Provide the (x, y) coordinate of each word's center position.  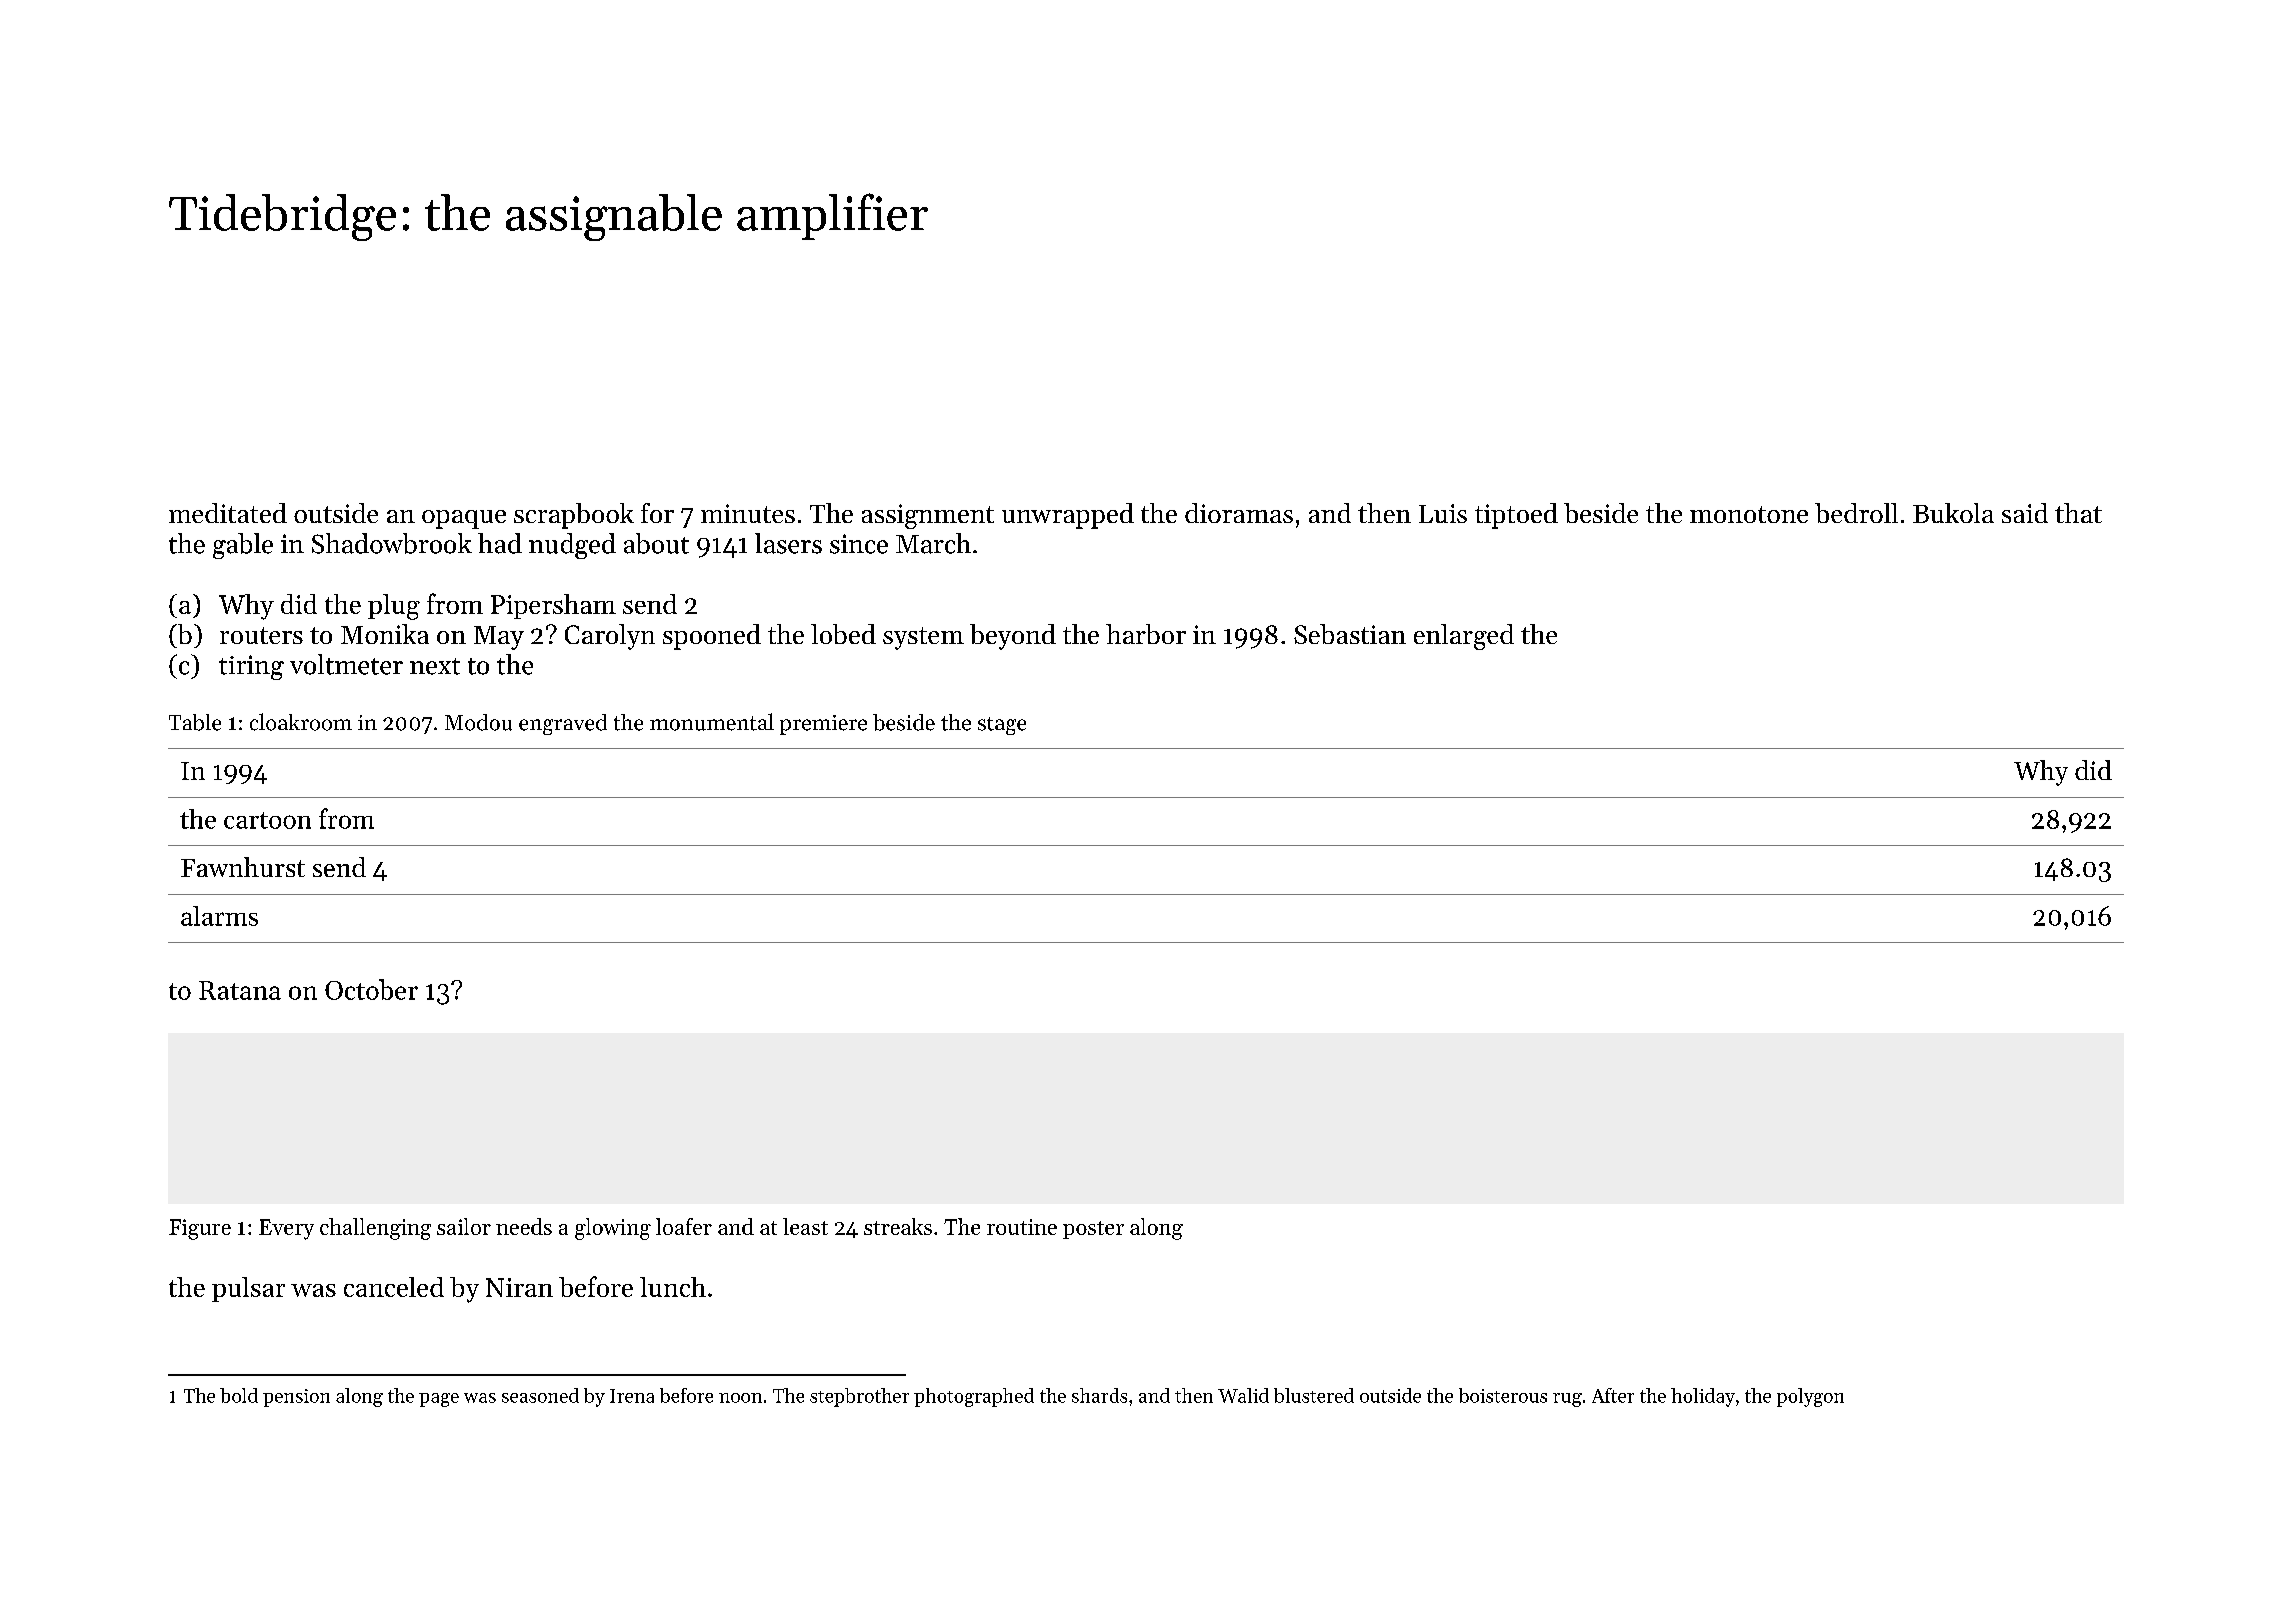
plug (394, 607)
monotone (1749, 514)
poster (1093, 1230)
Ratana (240, 990)
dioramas (1239, 513)
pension (296, 1398)
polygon (1810, 1397)
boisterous (1503, 1395)
